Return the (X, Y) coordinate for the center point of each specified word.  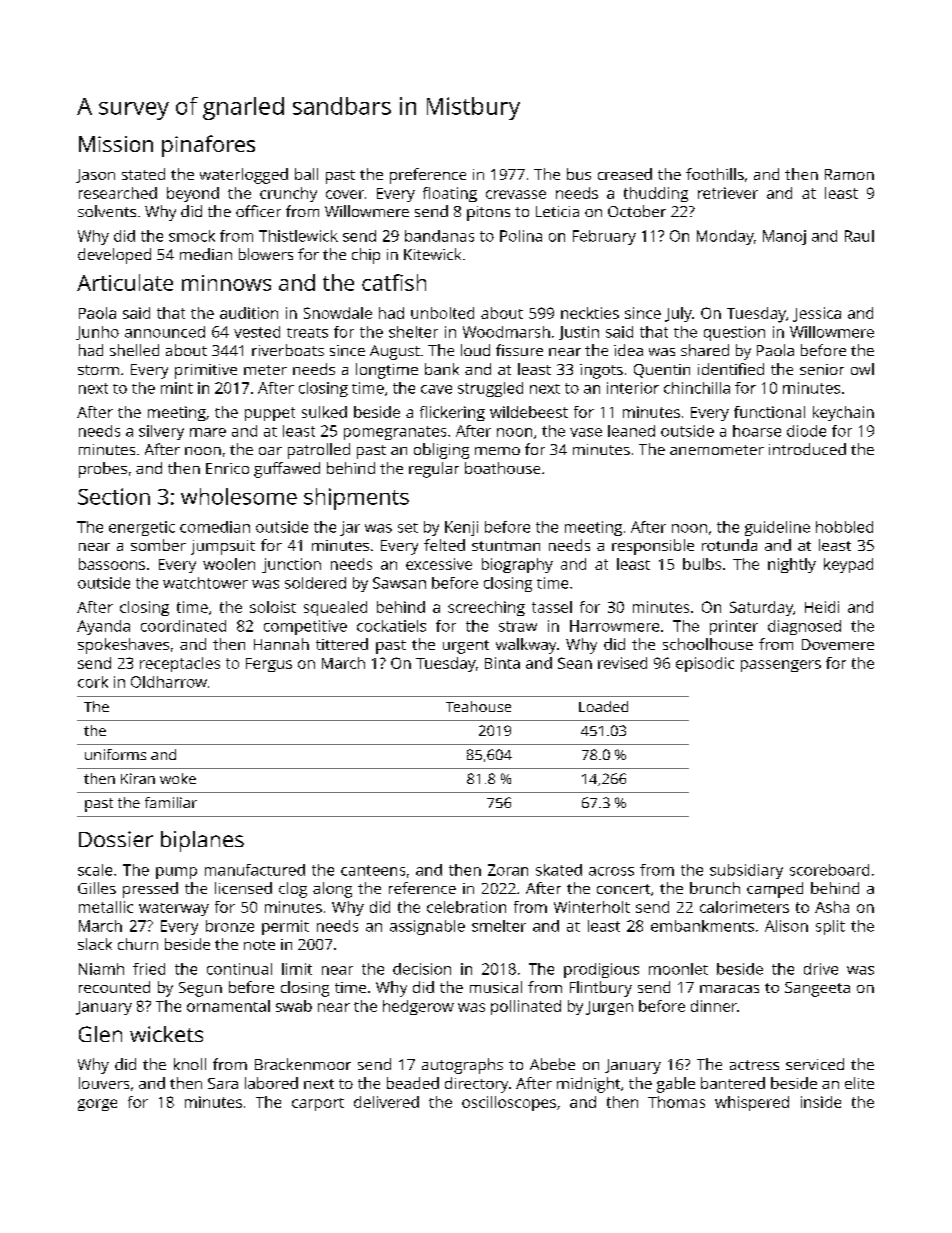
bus (579, 174)
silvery (161, 432)
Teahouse (478, 706)
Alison (786, 926)
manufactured (255, 870)
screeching (486, 608)
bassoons (112, 564)
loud (475, 350)
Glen (100, 1034)
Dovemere (838, 644)
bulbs (702, 564)
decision (422, 969)
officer (258, 211)
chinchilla (697, 388)
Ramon (849, 174)
